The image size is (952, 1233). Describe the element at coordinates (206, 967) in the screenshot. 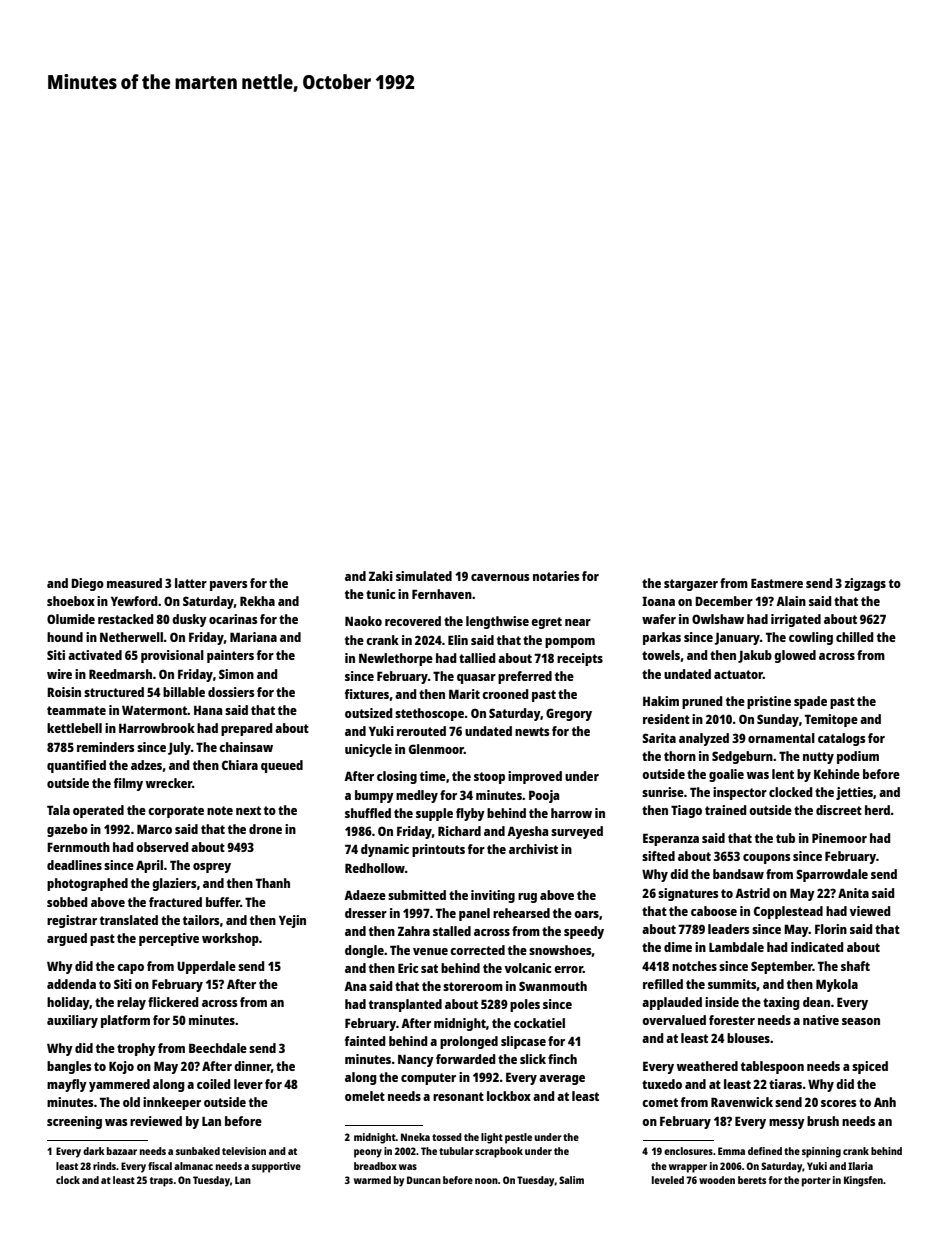

I see `Upperdale` at that location.
